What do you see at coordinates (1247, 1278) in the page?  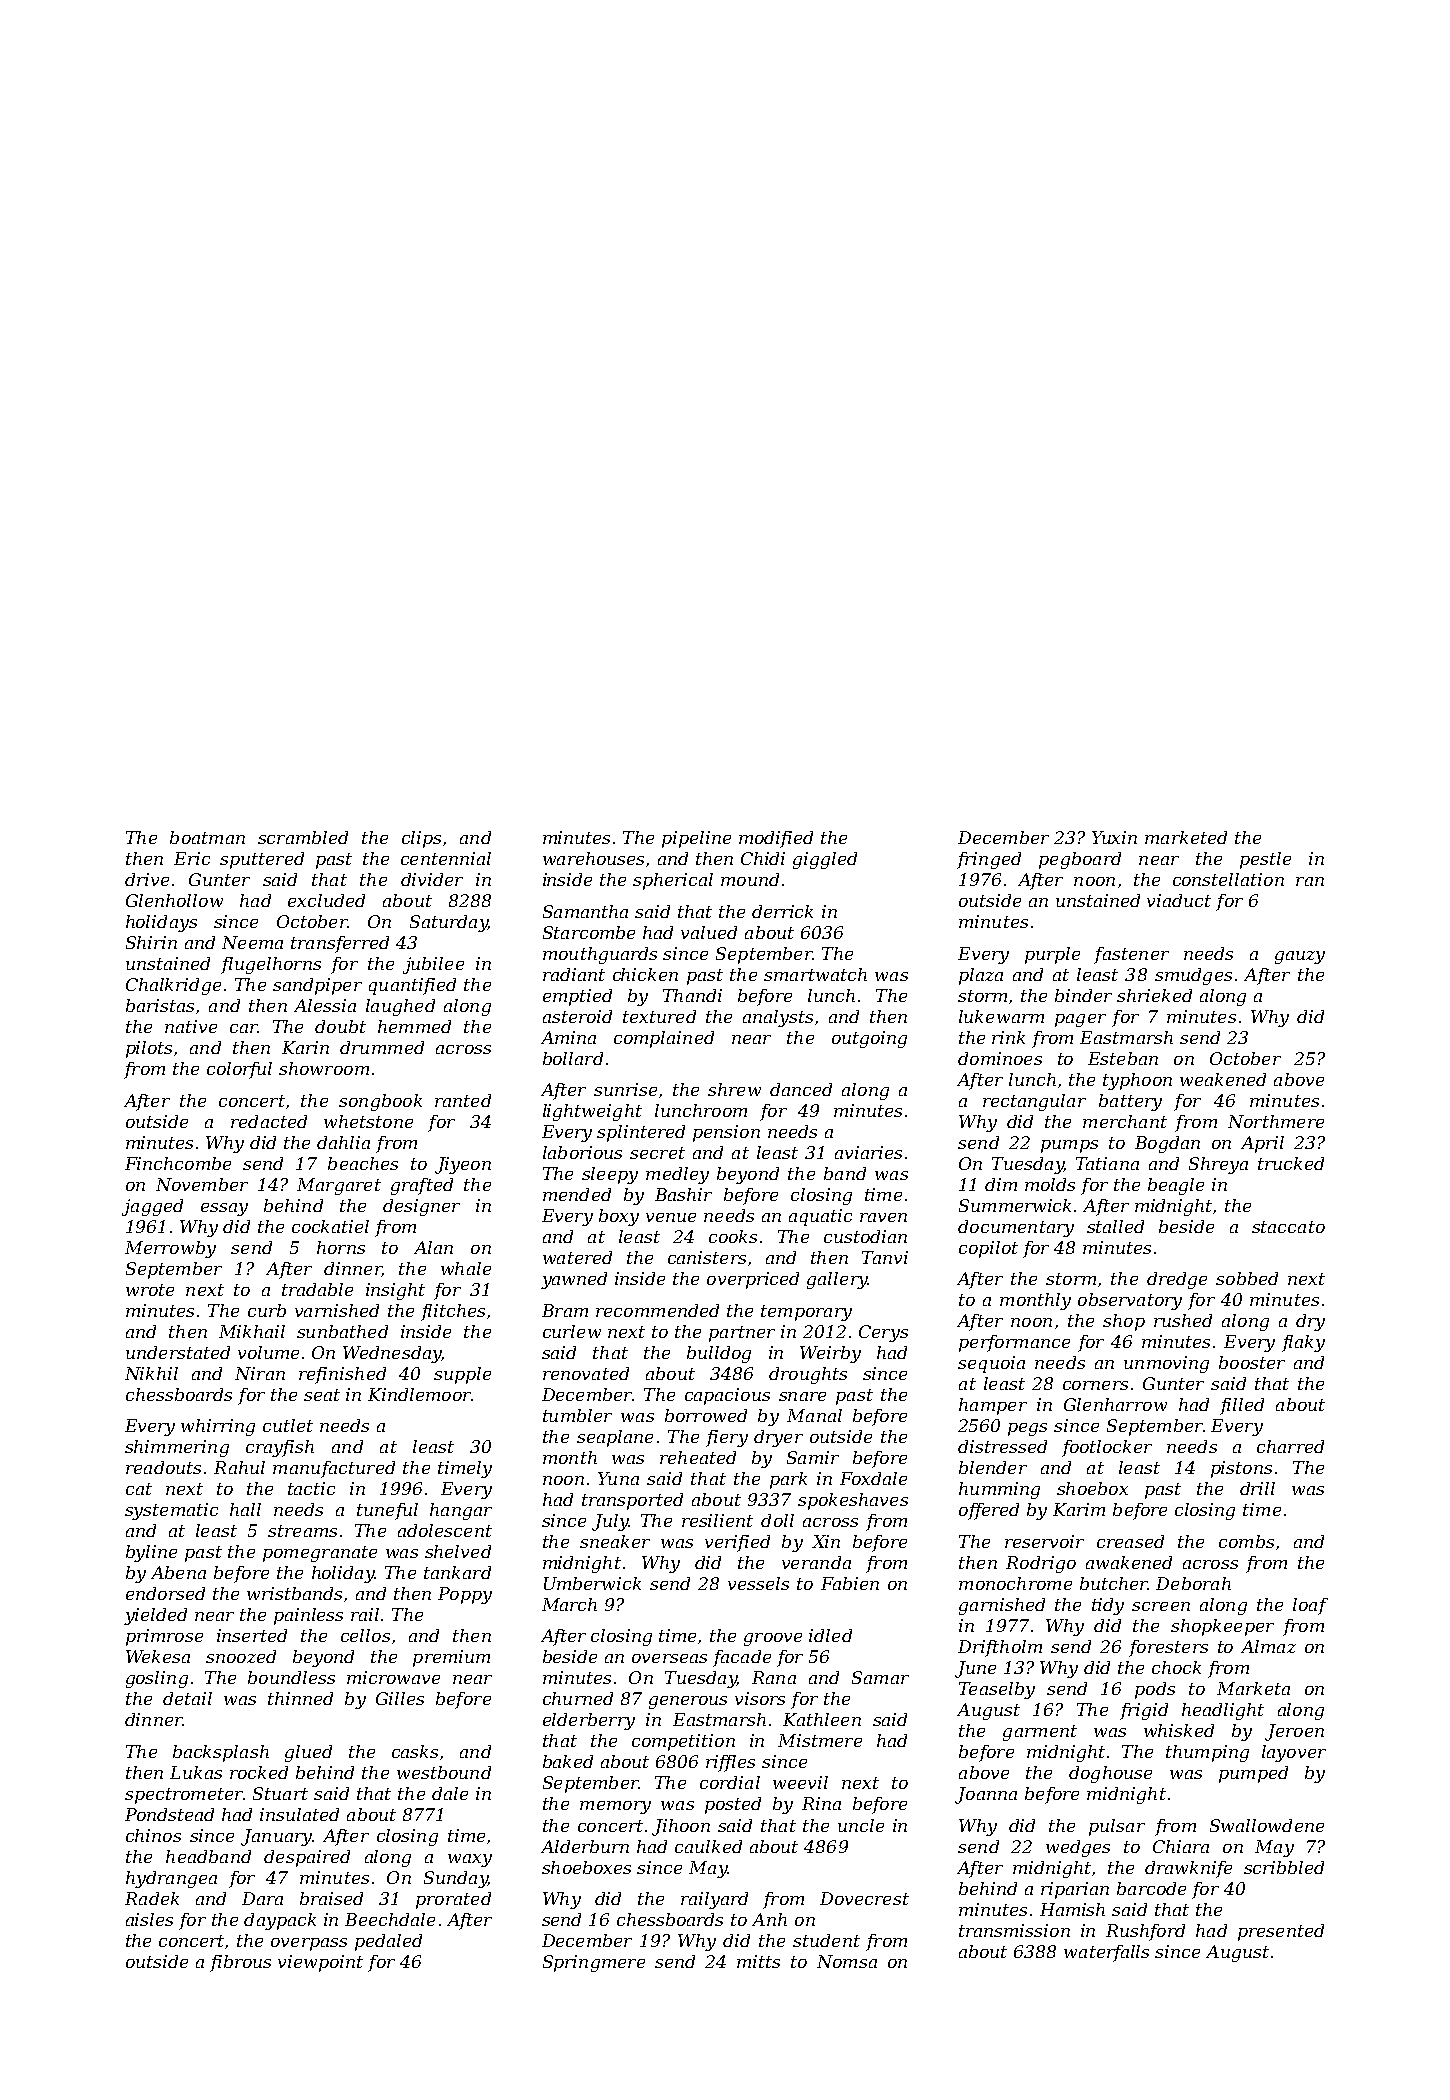 I see `sobbed` at bounding box center [1247, 1278].
